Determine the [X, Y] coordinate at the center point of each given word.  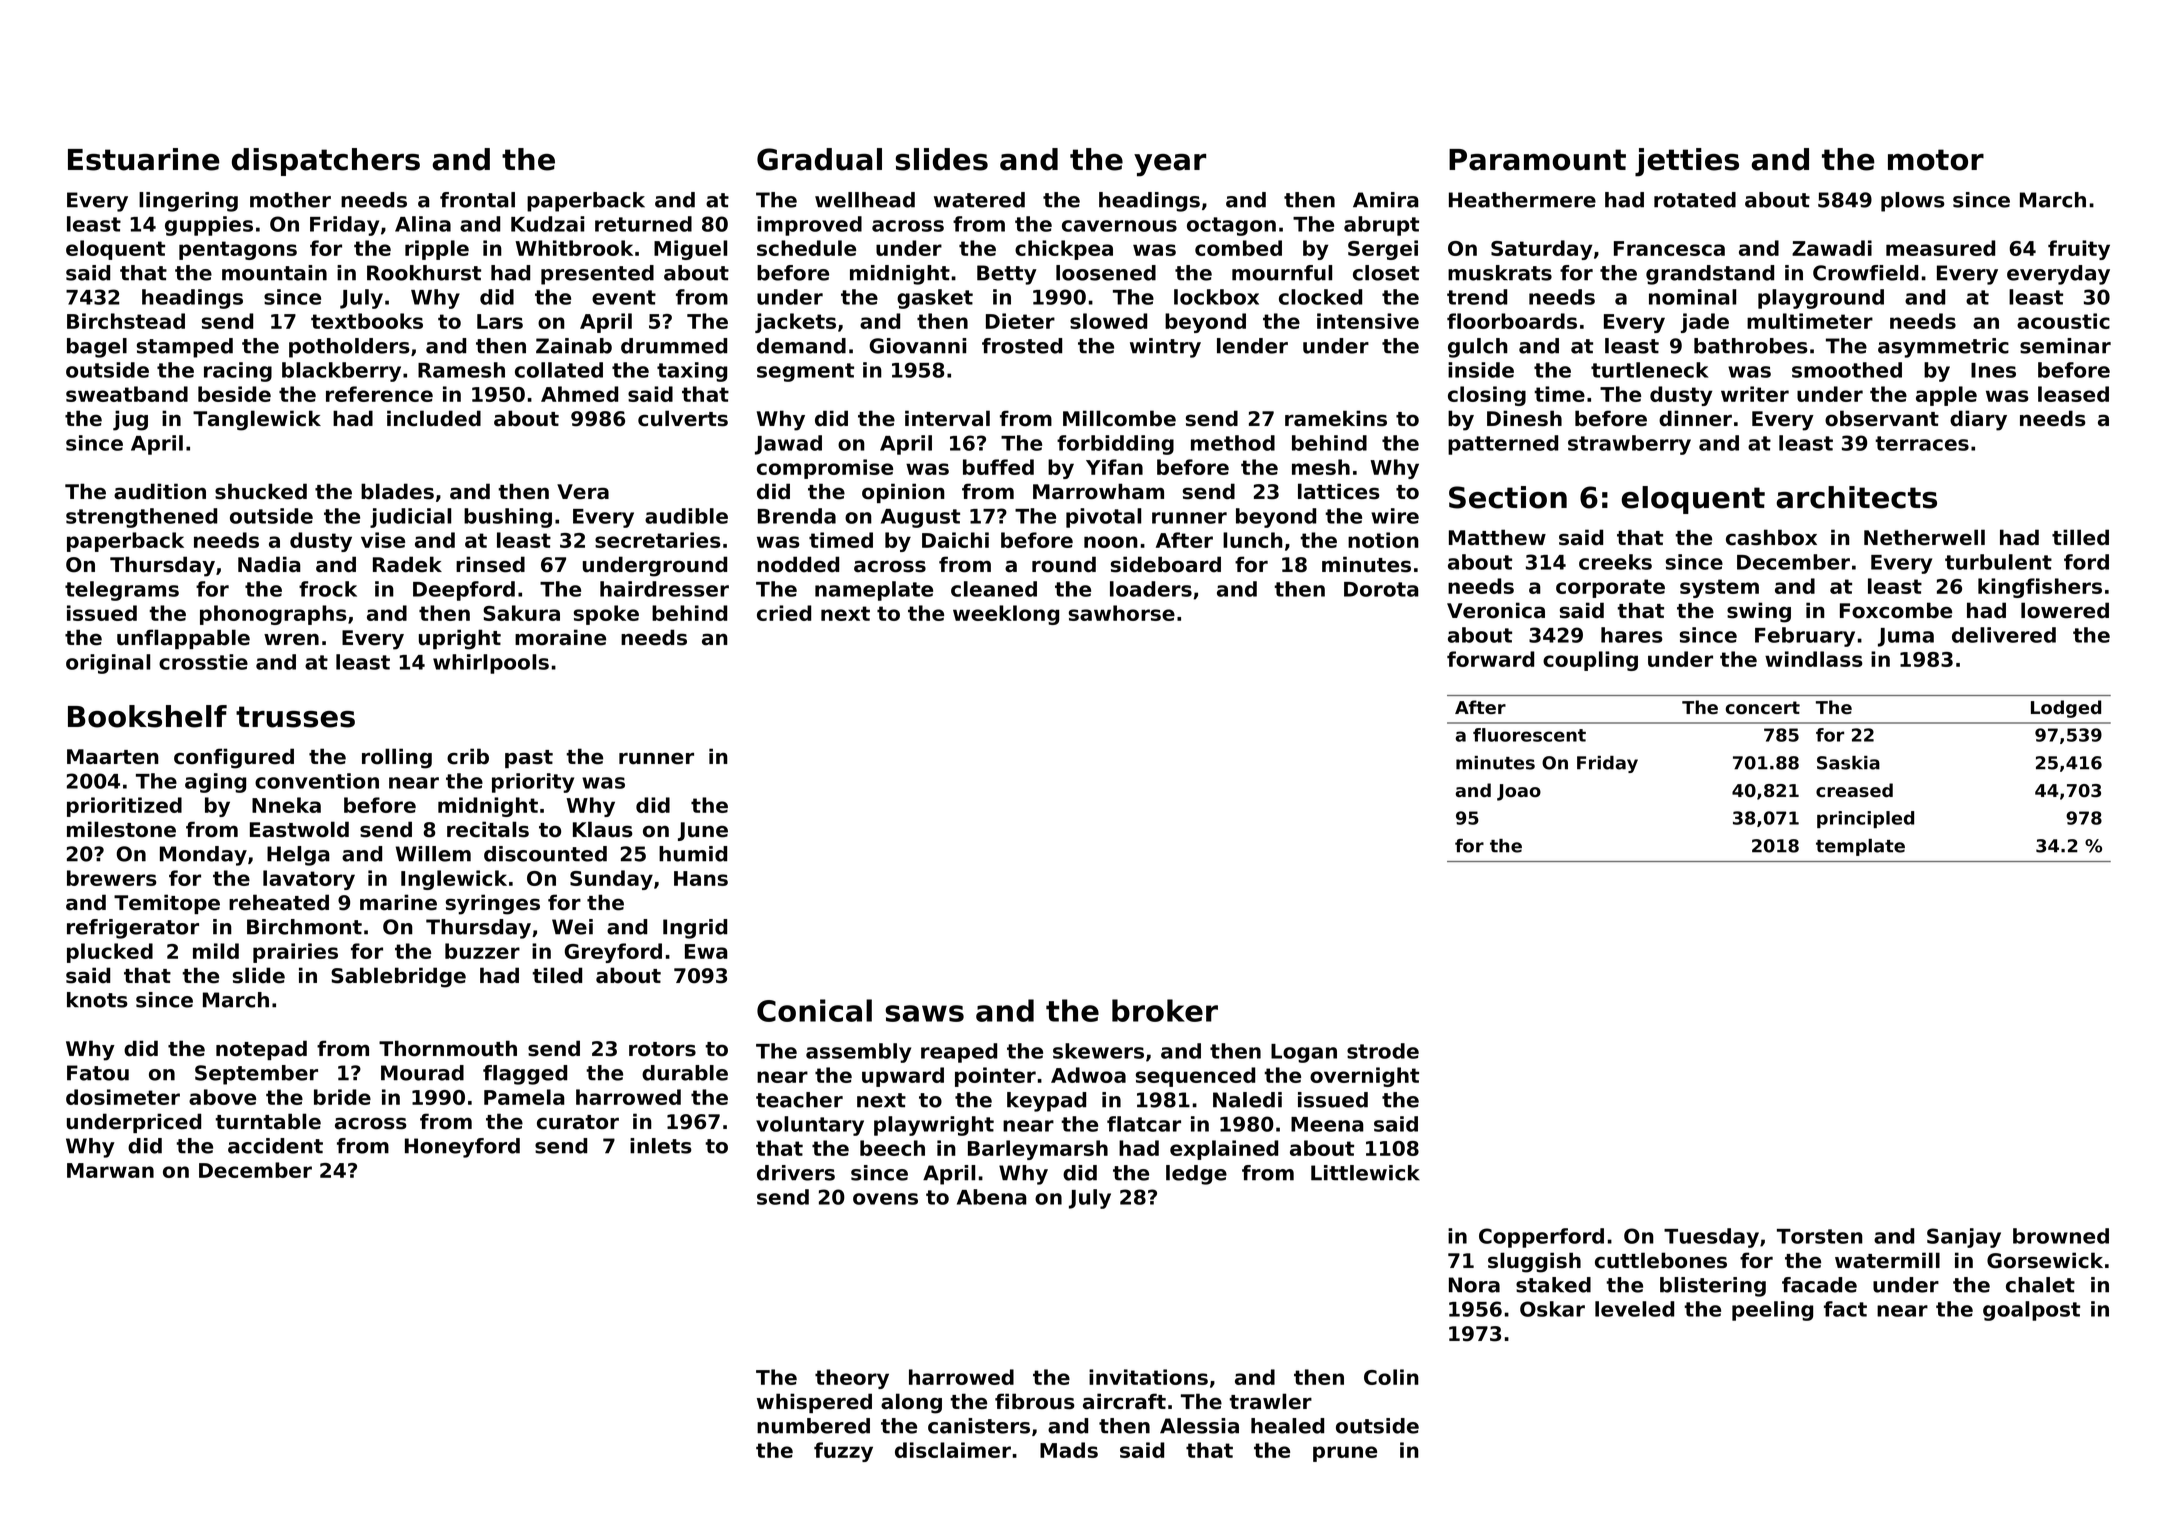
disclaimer [953, 1450]
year [1170, 165]
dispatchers [326, 162]
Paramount [1537, 160]
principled [1865, 819]
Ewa [706, 951]
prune [1345, 1454]
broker [1165, 1010]
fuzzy [843, 1452]
